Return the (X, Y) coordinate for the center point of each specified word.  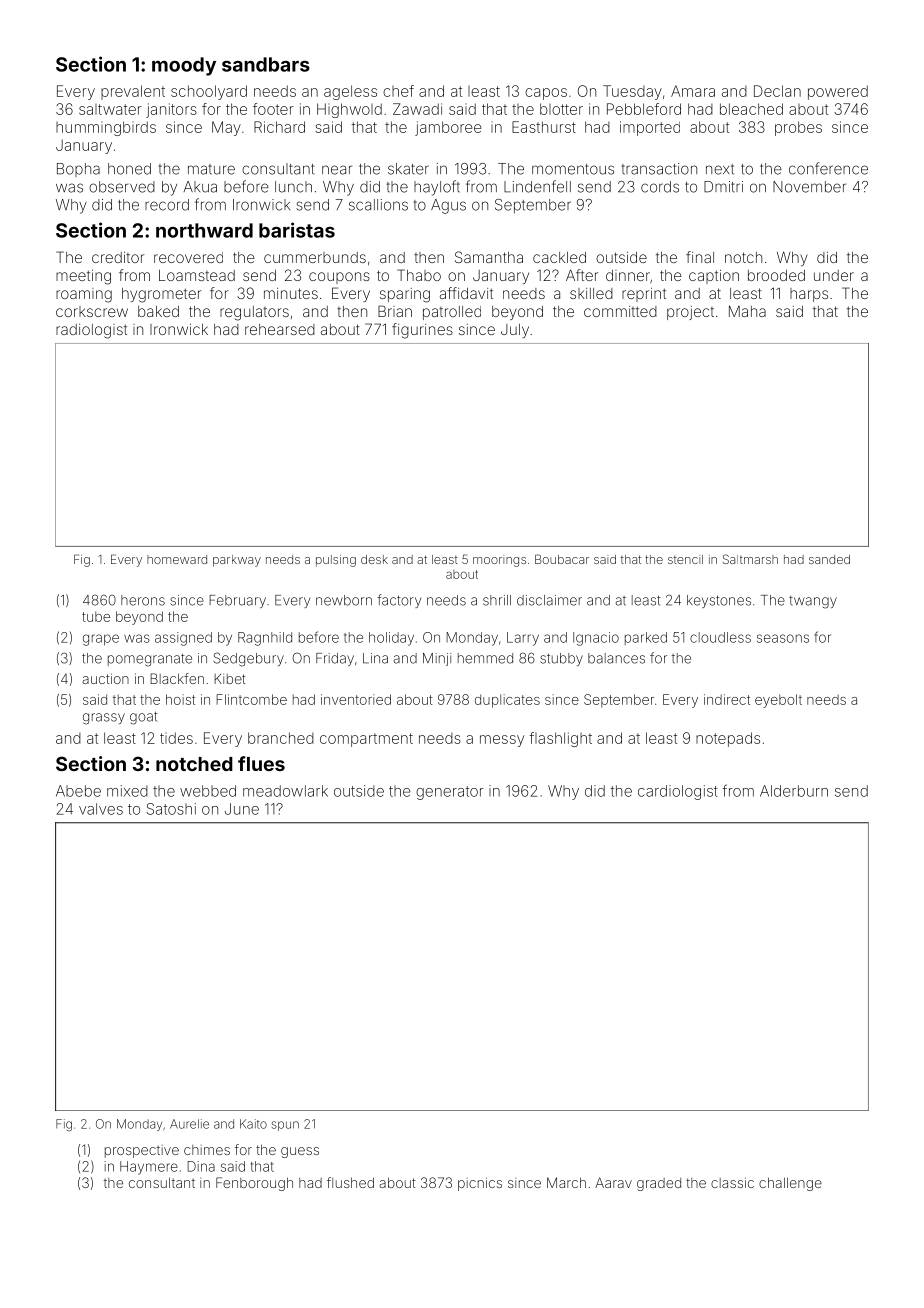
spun (285, 1126)
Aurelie (189, 1124)
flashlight (560, 739)
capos (546, 94)
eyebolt (778, 701)
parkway (237, 561)
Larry (523, 639)
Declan (777, 91)
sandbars (266, 64)
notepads (728, 739)
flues (261, 763)
